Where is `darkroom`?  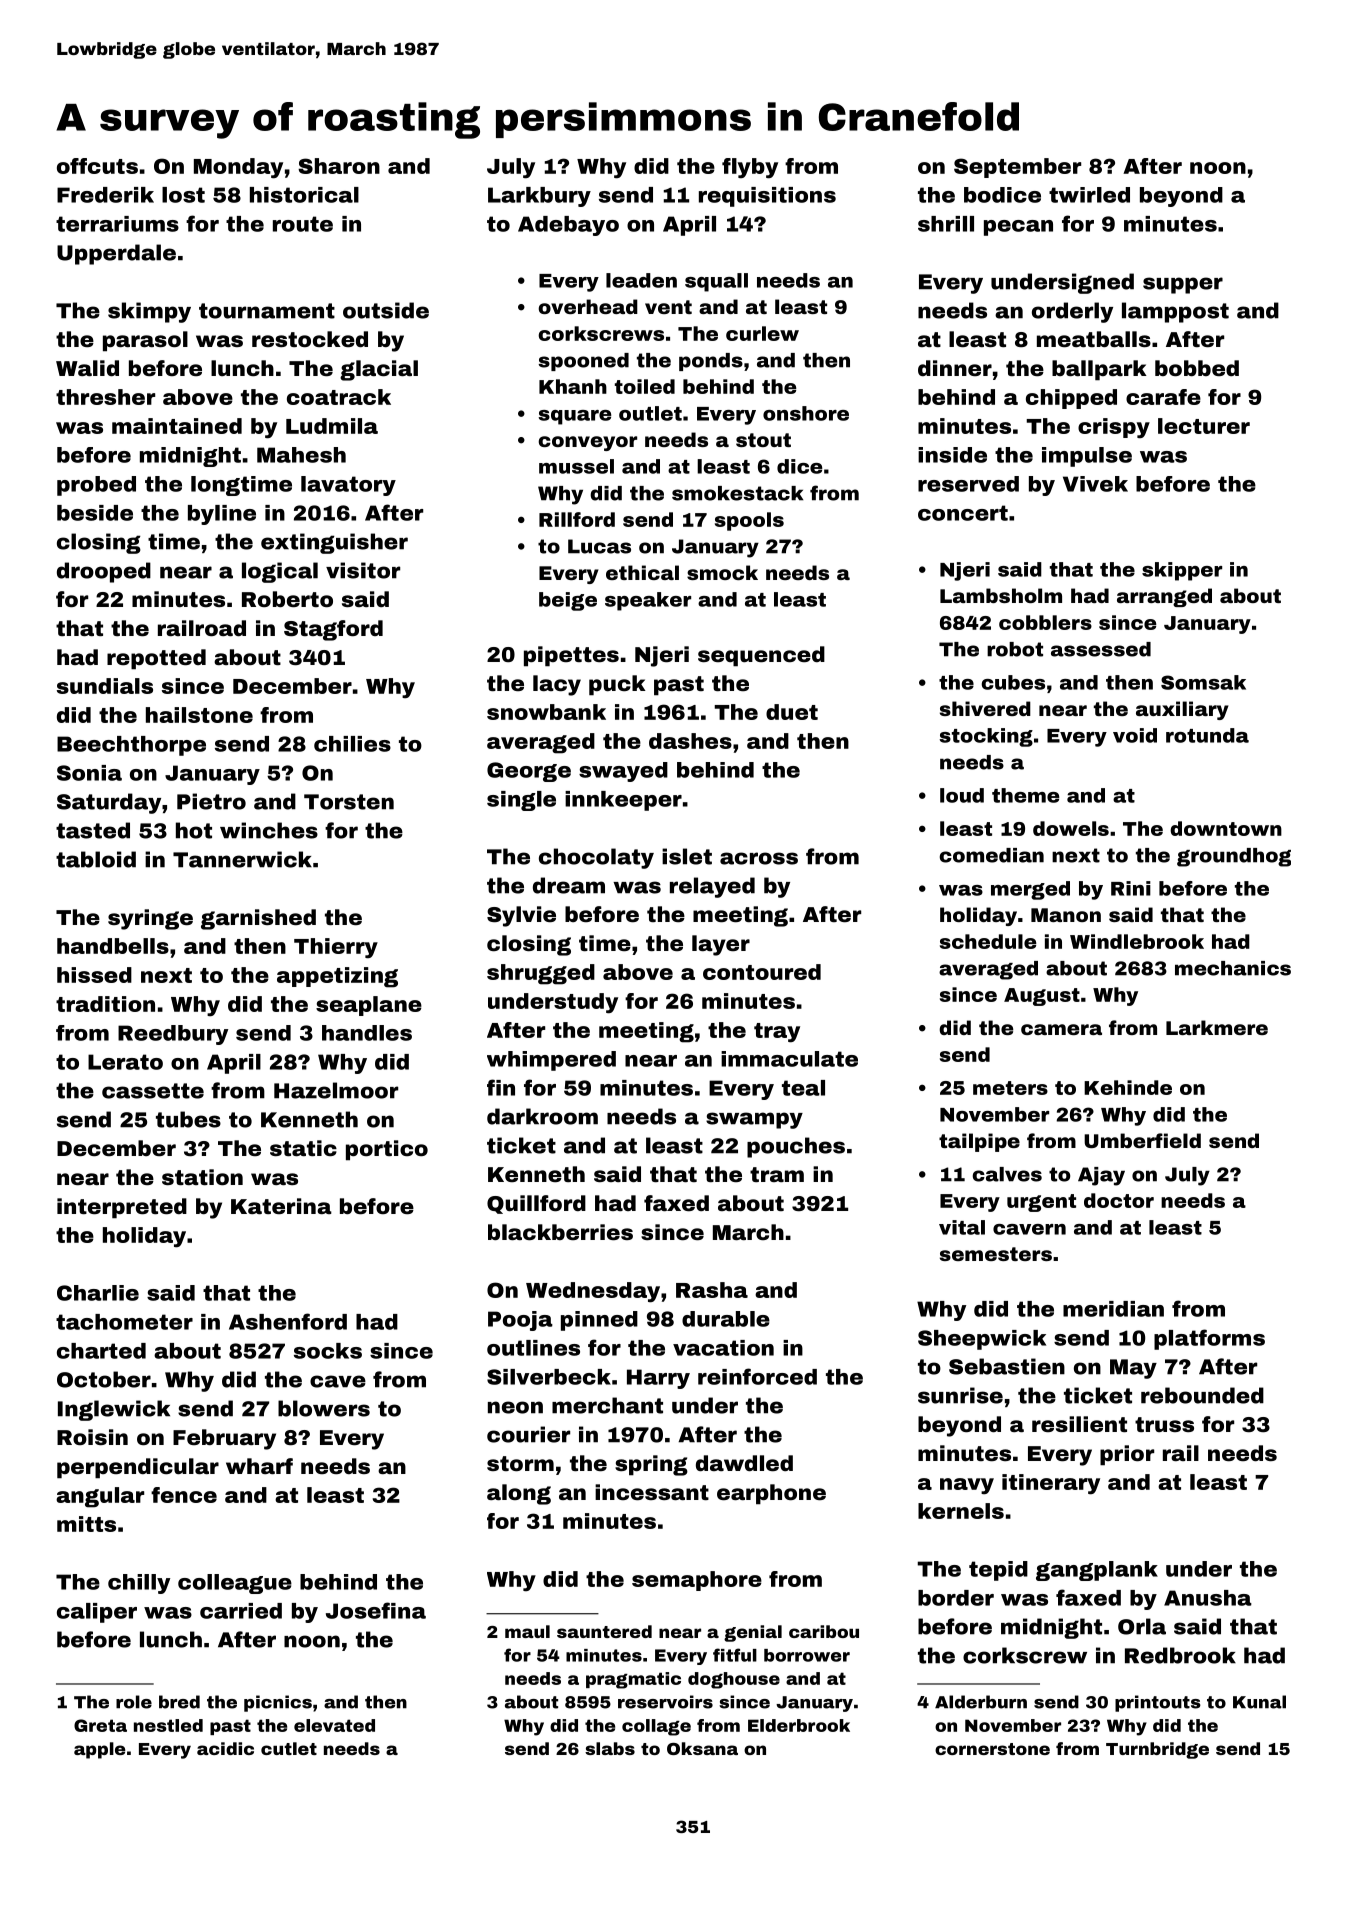
darkroom is located at coordinates (542, 1116).
